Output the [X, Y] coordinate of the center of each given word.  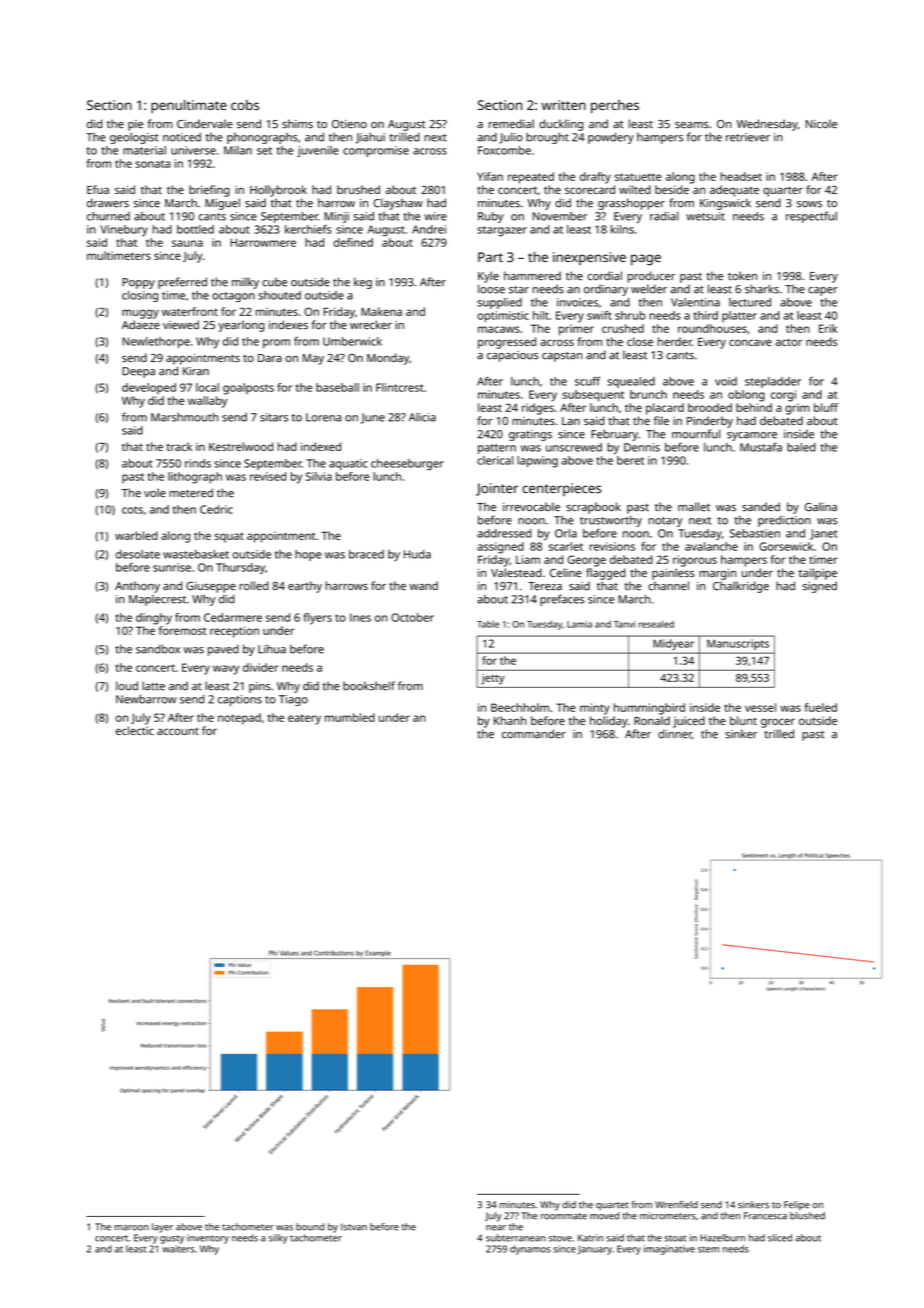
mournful [696, 434]
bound [310, 1227]
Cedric [216, 509]
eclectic [135, 730]
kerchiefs [308, 229]
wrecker [371, 325]
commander [534, 734]
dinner [675, 734]
